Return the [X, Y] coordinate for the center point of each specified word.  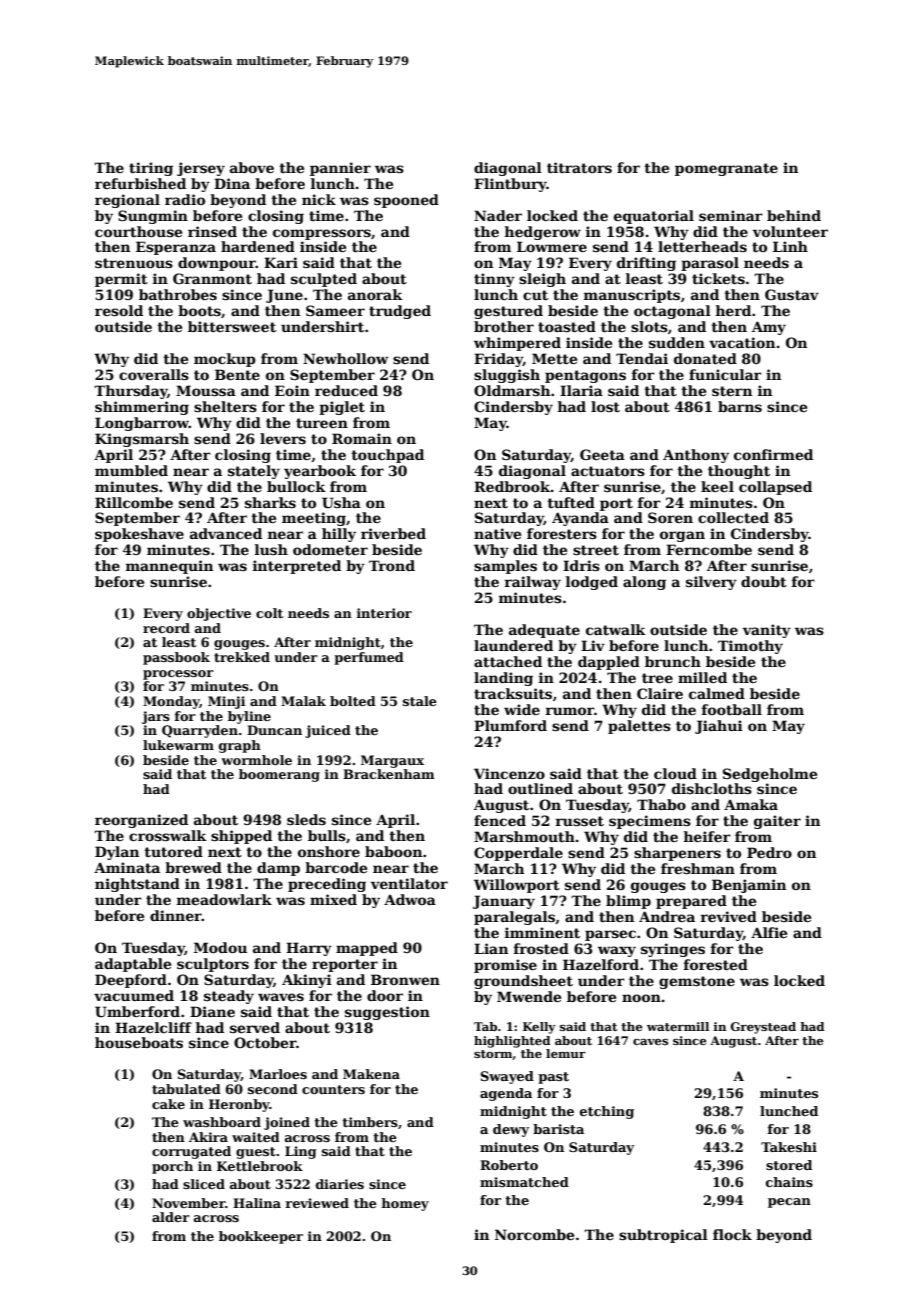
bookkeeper [261, 1237]
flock [732, 1234]
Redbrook [512, 486]
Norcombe [534, 1234]
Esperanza [176, 248]
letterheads [702, 246]
